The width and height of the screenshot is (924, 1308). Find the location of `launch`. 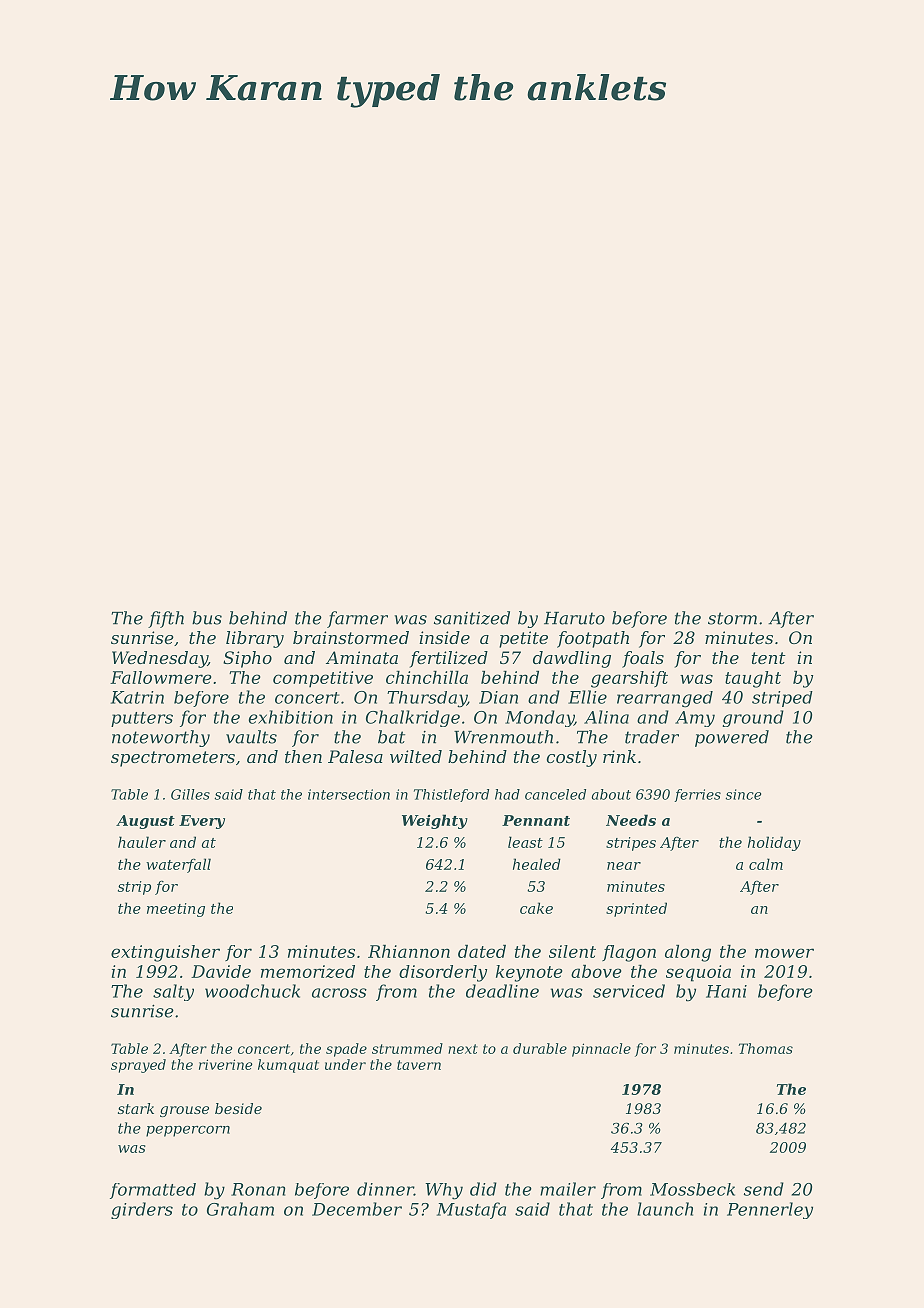

launch is located at coordinates (665, 1209).
